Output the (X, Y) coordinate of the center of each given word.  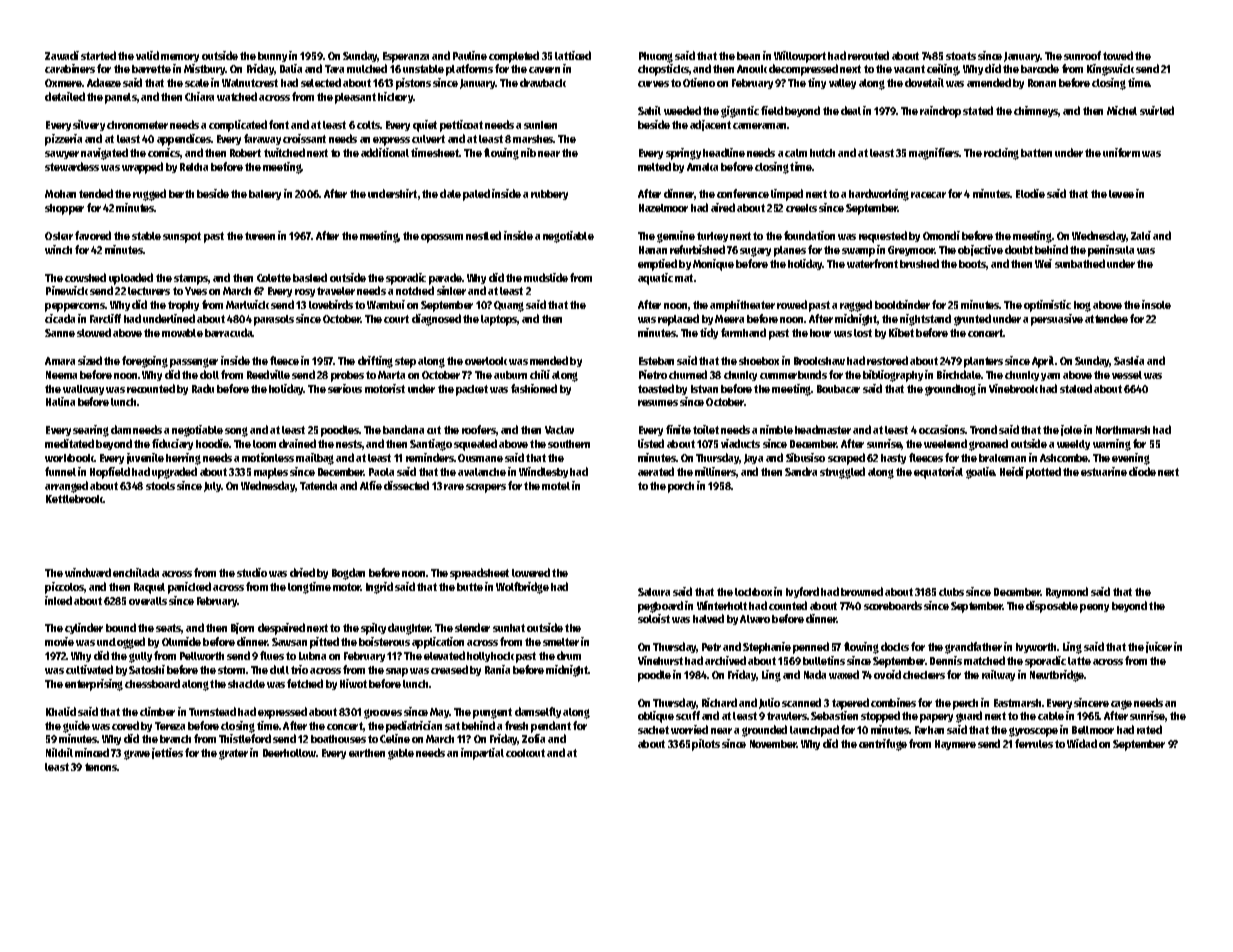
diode (1142, 471)
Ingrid (379, 588)
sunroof (1082, 55)
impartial (482, 754)
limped (787, 195)
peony (1094, 608)
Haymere (955, 745)
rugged (149, 195)
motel (556, 486)
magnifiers (934, 154)
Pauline (470, 55)
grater (233, 754)
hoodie (212, 443)
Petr (711, 647)
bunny (272, 57)
